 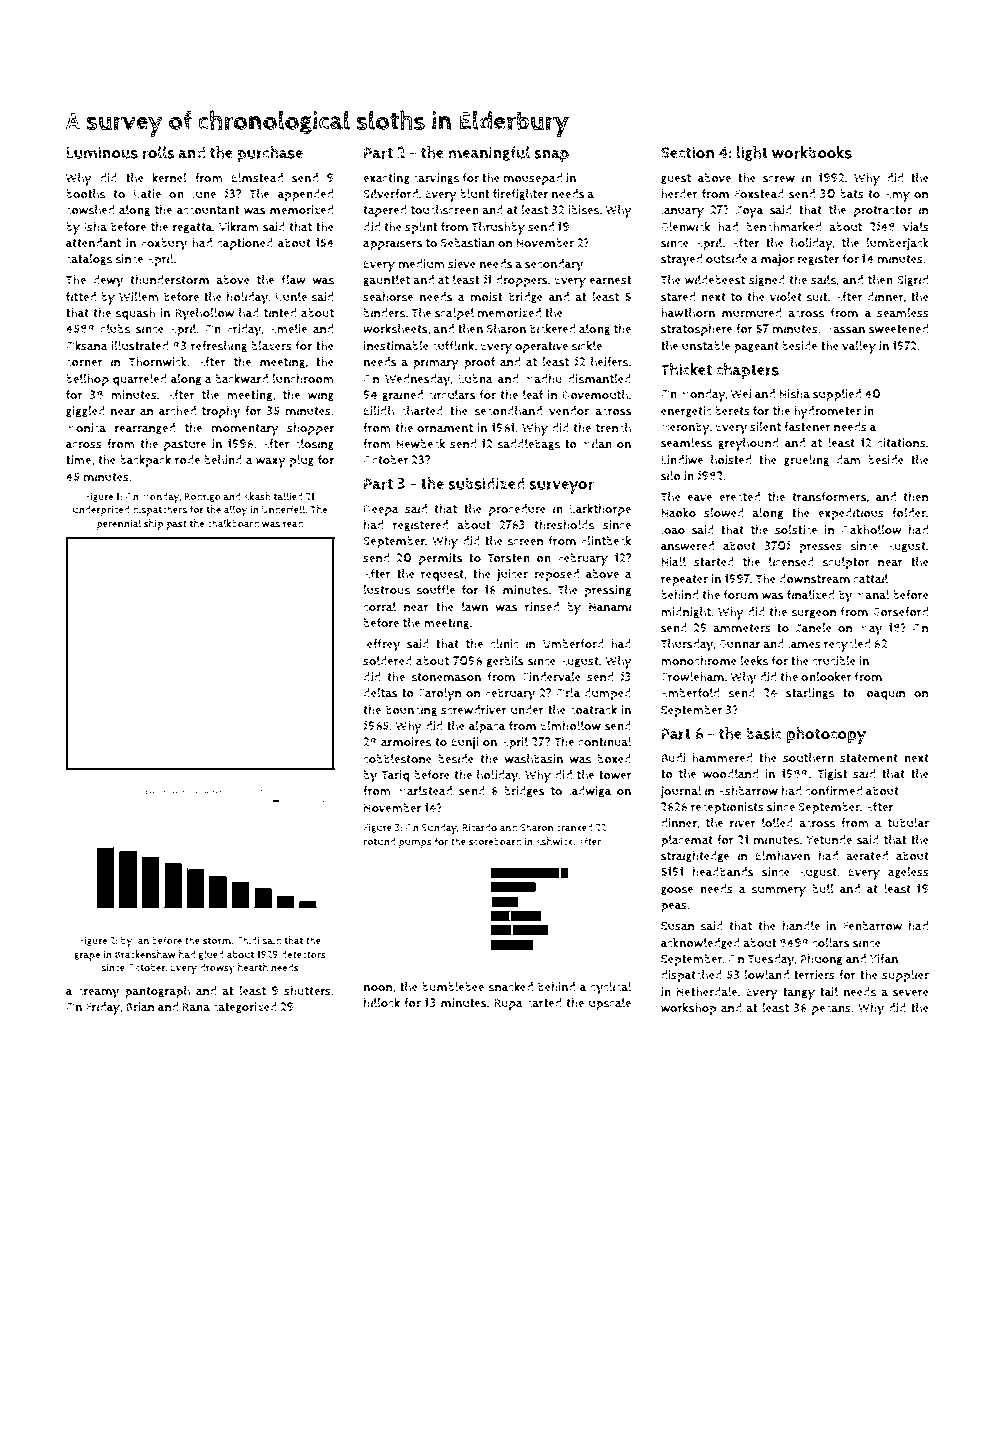 I want to click on categorized, so click(x=245, y=1008).
